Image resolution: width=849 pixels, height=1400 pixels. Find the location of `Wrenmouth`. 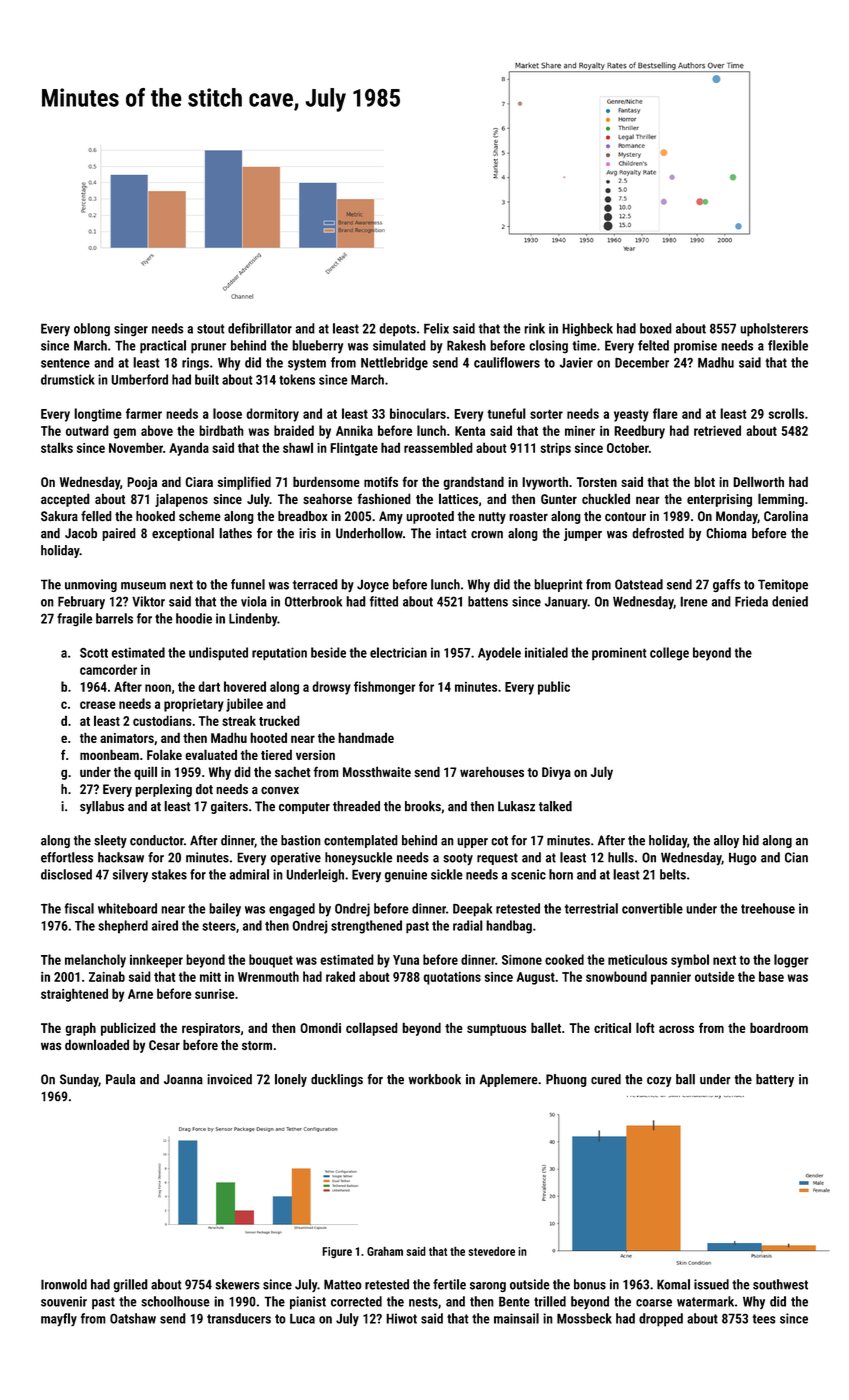

Wrenmouth is located at coordinates (268, 976).
